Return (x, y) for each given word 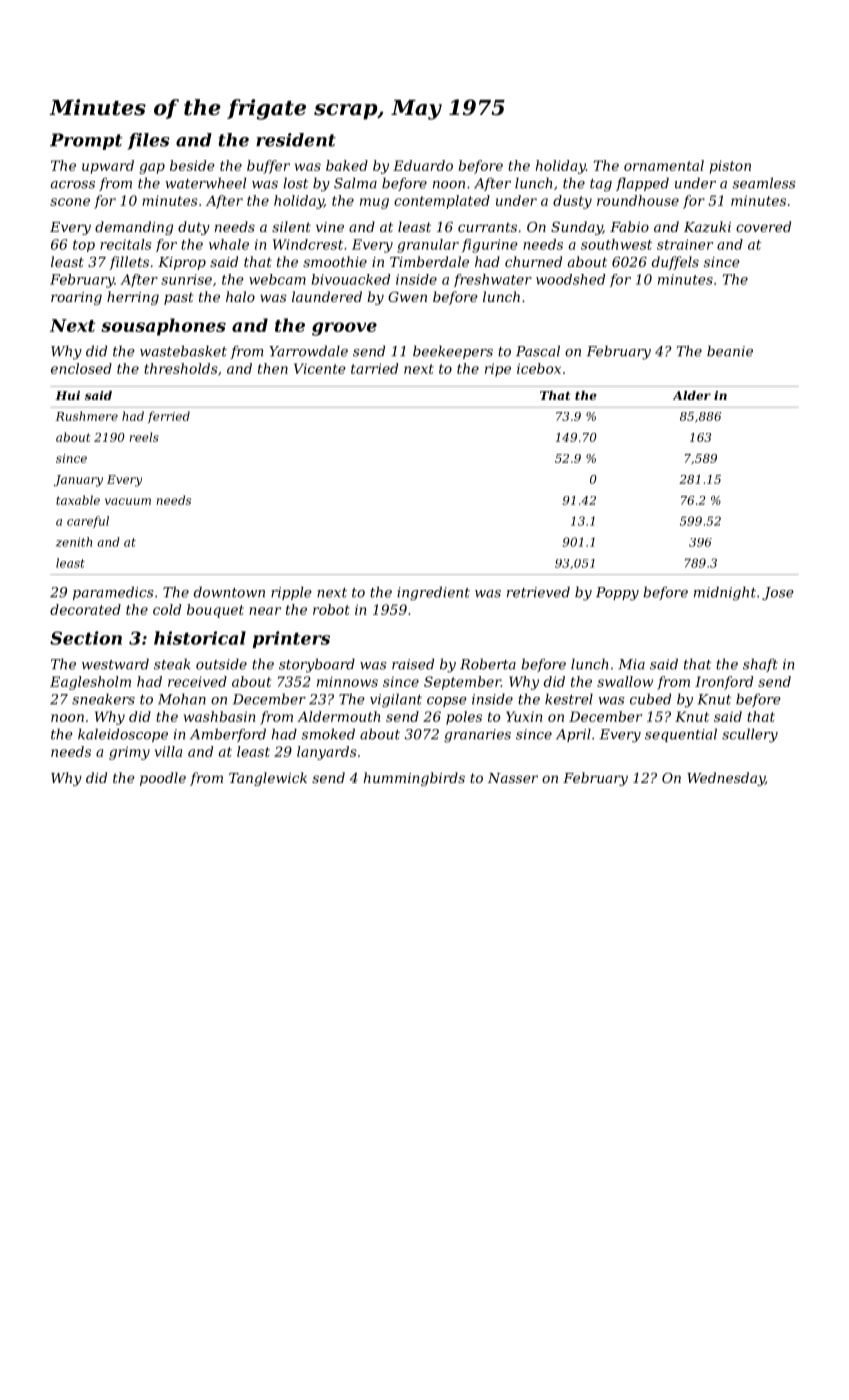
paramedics (113, 593)
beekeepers (453, 352)
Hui (67, 395)
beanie (730, 351)
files (148, 141)
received (197, 681)
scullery (750, 735)
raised (413, 664)
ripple (291, 593)
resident (296, 140)
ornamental (664, 165)
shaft (760, 665)
